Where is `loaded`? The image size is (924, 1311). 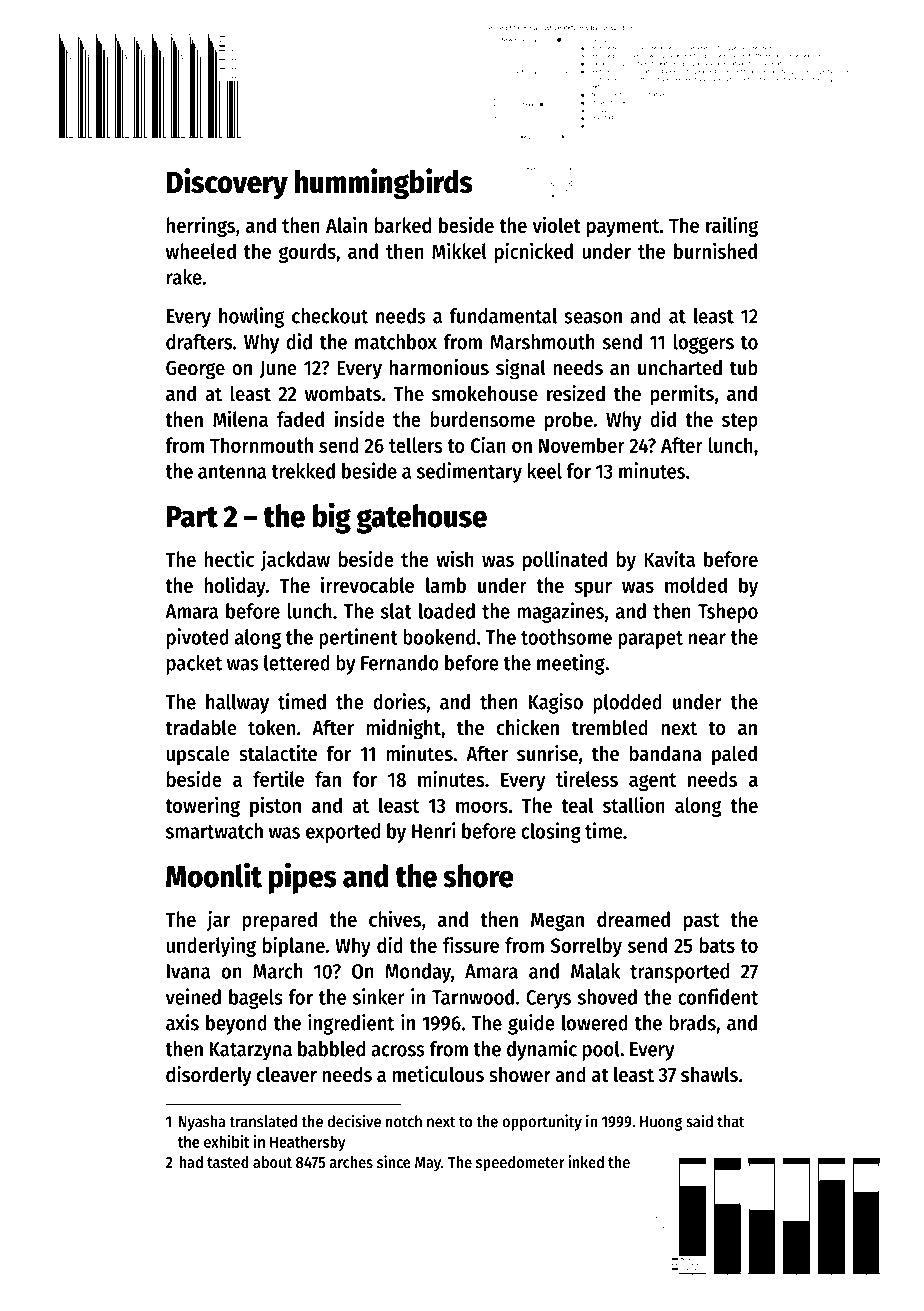
loaded is located at coordinates (447, 611).
